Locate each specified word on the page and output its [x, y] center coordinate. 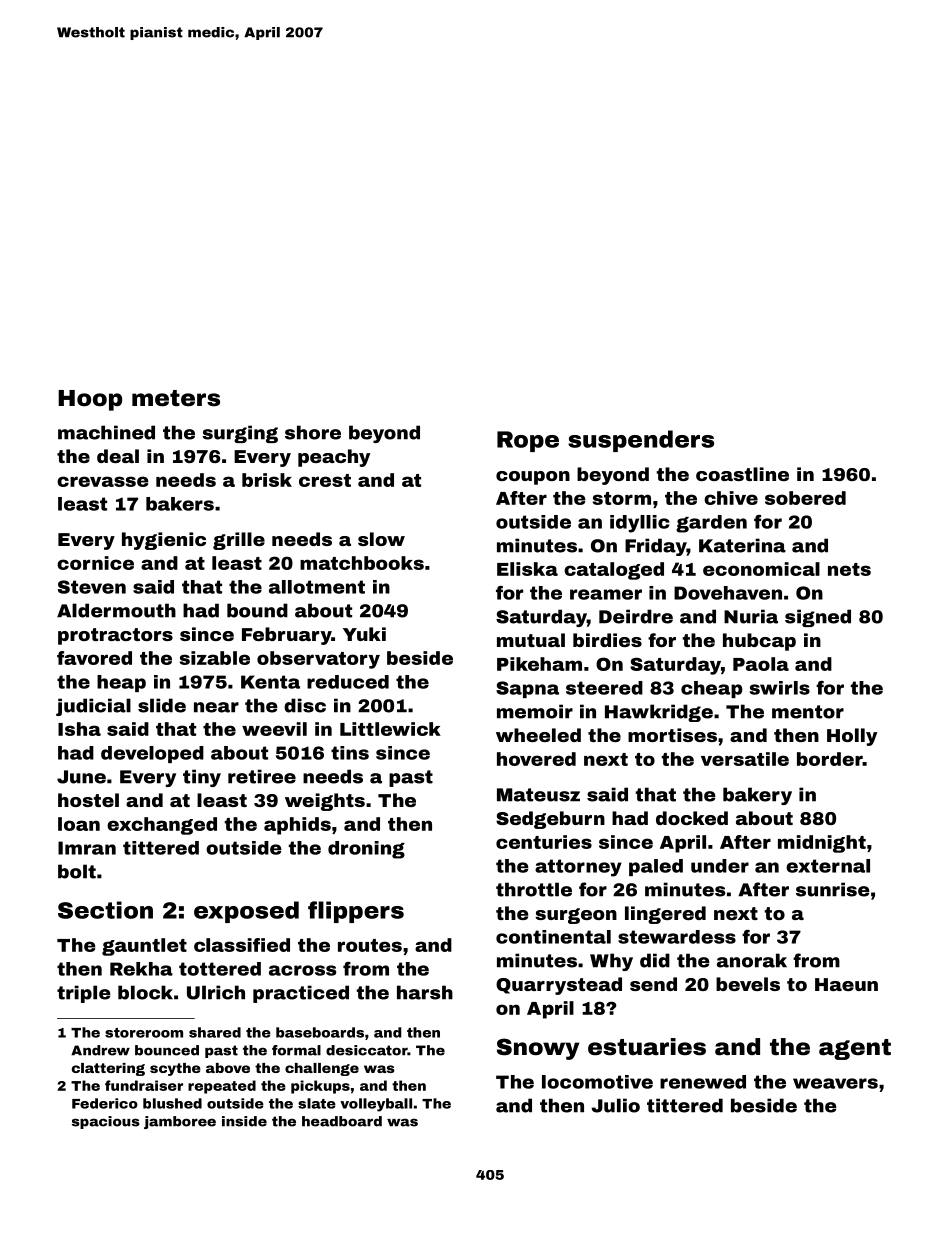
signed [818, 618]
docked [692, 818]
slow [381, 539]
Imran [87, 848]
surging [240, 434]
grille [239, 541]
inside [244, 1121]
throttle [534, 889]
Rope [528, 441]
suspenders [641, 441]
